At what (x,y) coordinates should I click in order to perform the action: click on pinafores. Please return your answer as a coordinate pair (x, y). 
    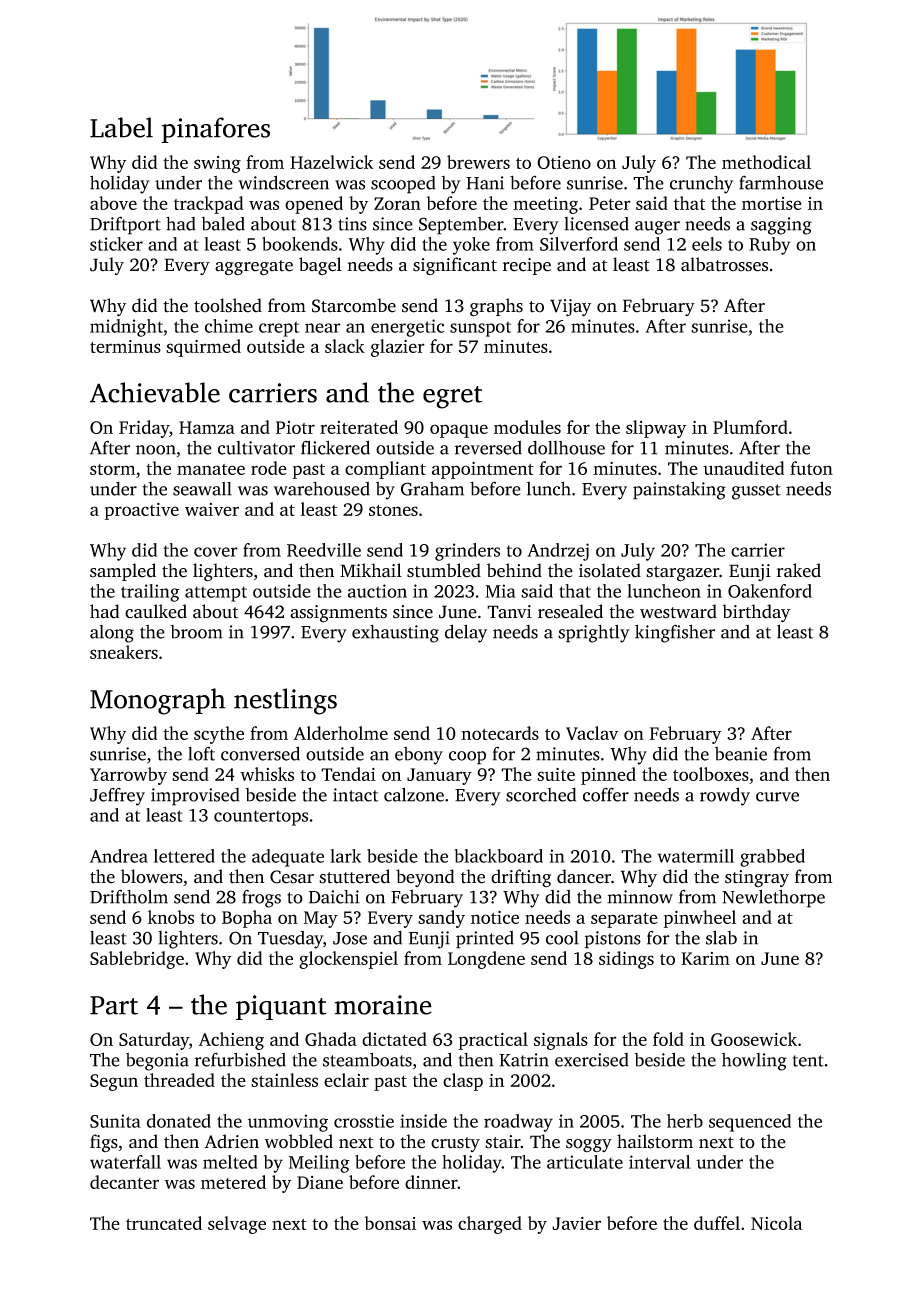
    Looking at the image, I should click on (215, 130).
